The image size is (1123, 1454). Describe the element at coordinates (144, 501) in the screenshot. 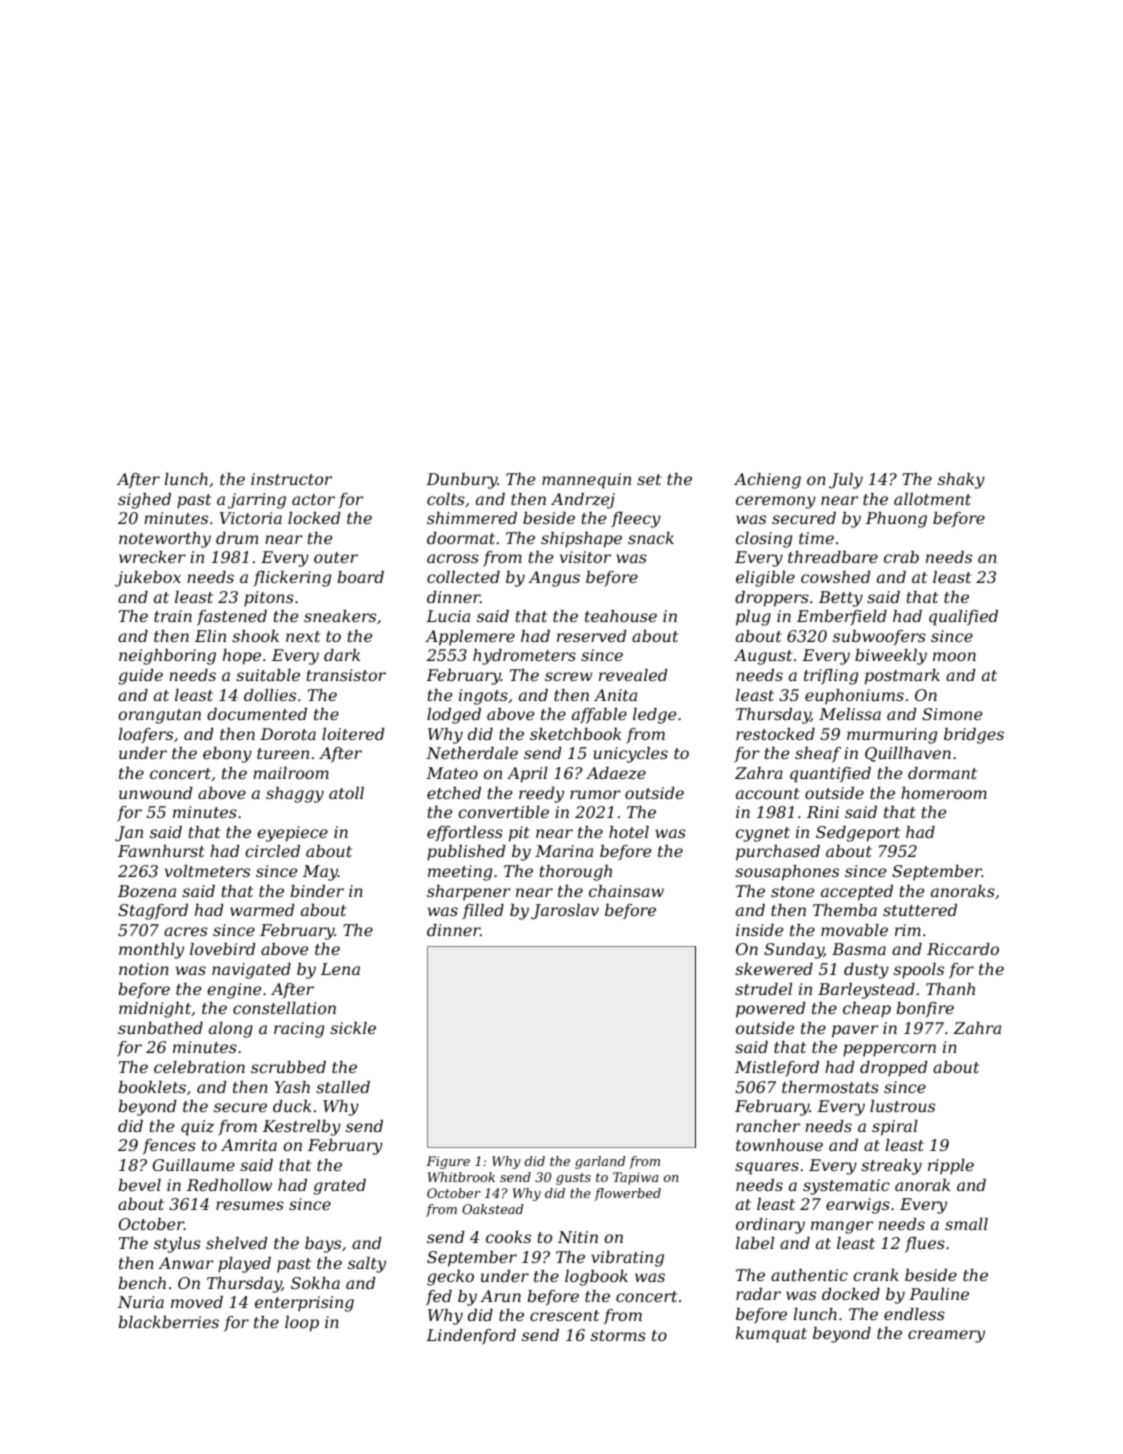

I see `sighed` at that location.
